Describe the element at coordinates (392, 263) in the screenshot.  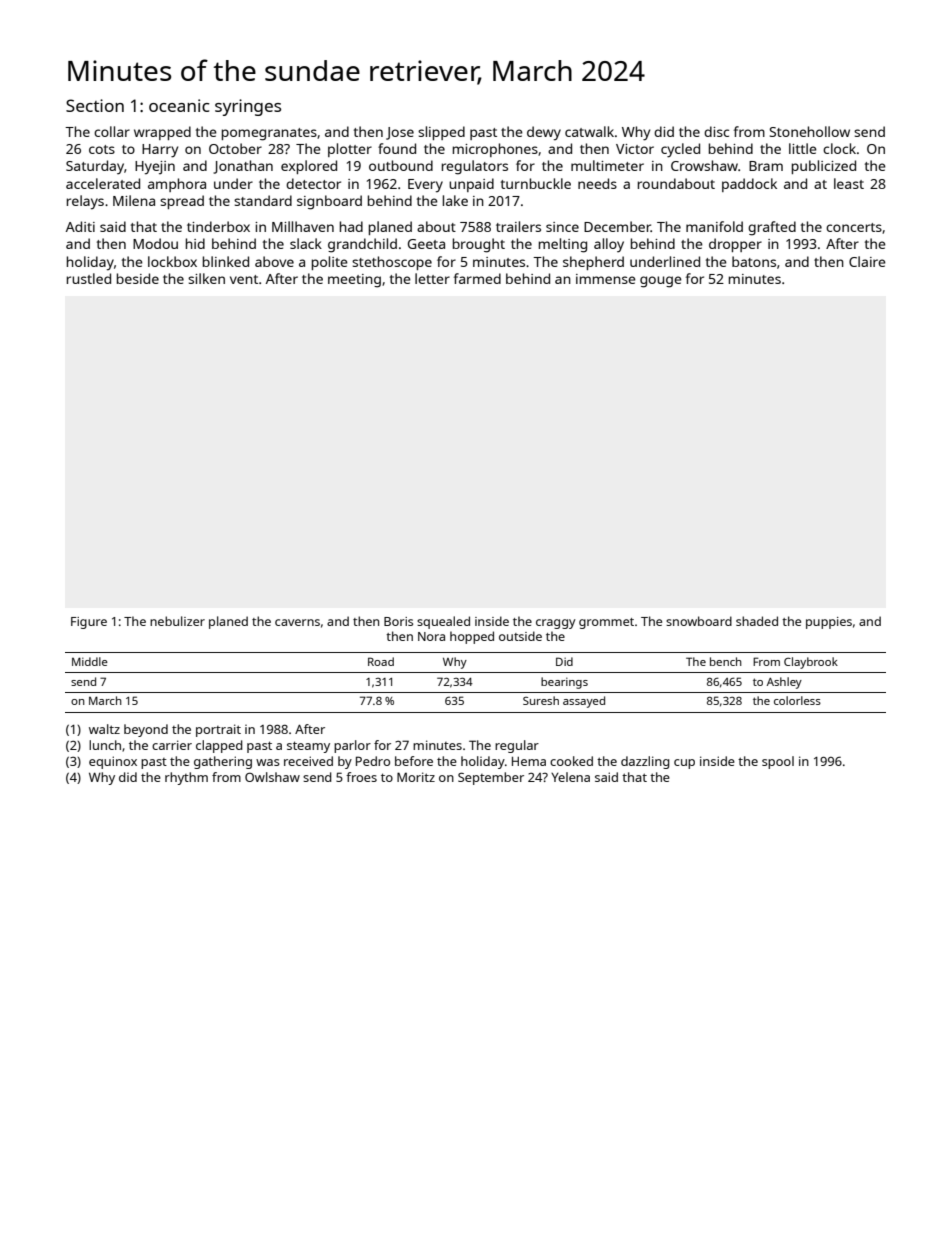
I see `stethoscope` at that location.
